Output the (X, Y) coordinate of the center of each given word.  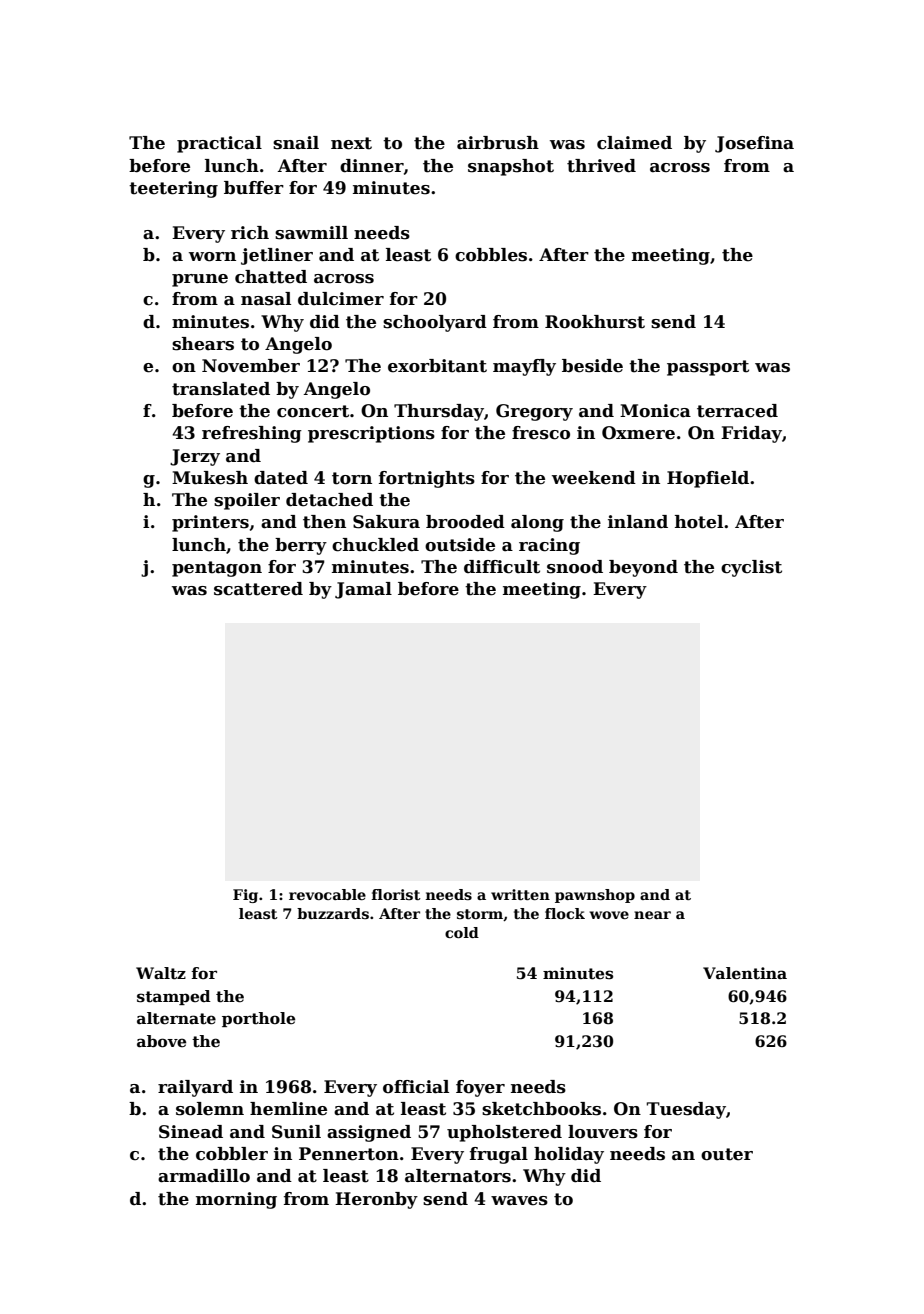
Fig (245, 896)
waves (519, 1201)
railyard (195, 1088)
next (351, 143)
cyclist (751, 568)
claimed (634, 143)
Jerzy (195, 457)
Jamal (363, 590)
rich (250, 233)
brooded (465, 522)
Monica (655, 411)
